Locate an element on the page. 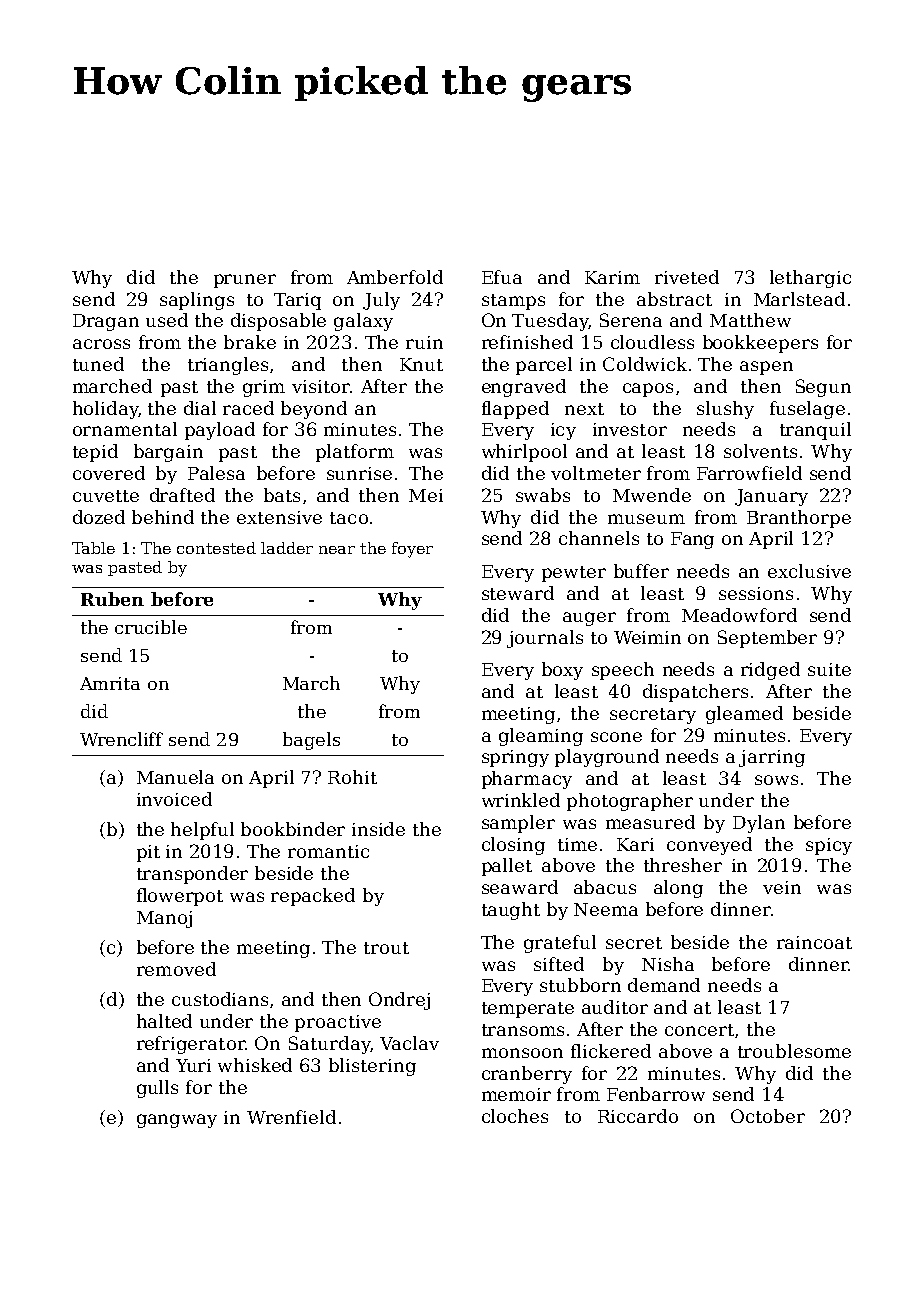 Image resolution: width=924 pixels, height=1311 pixels. cloches is located at coordinates (515, 1116).
